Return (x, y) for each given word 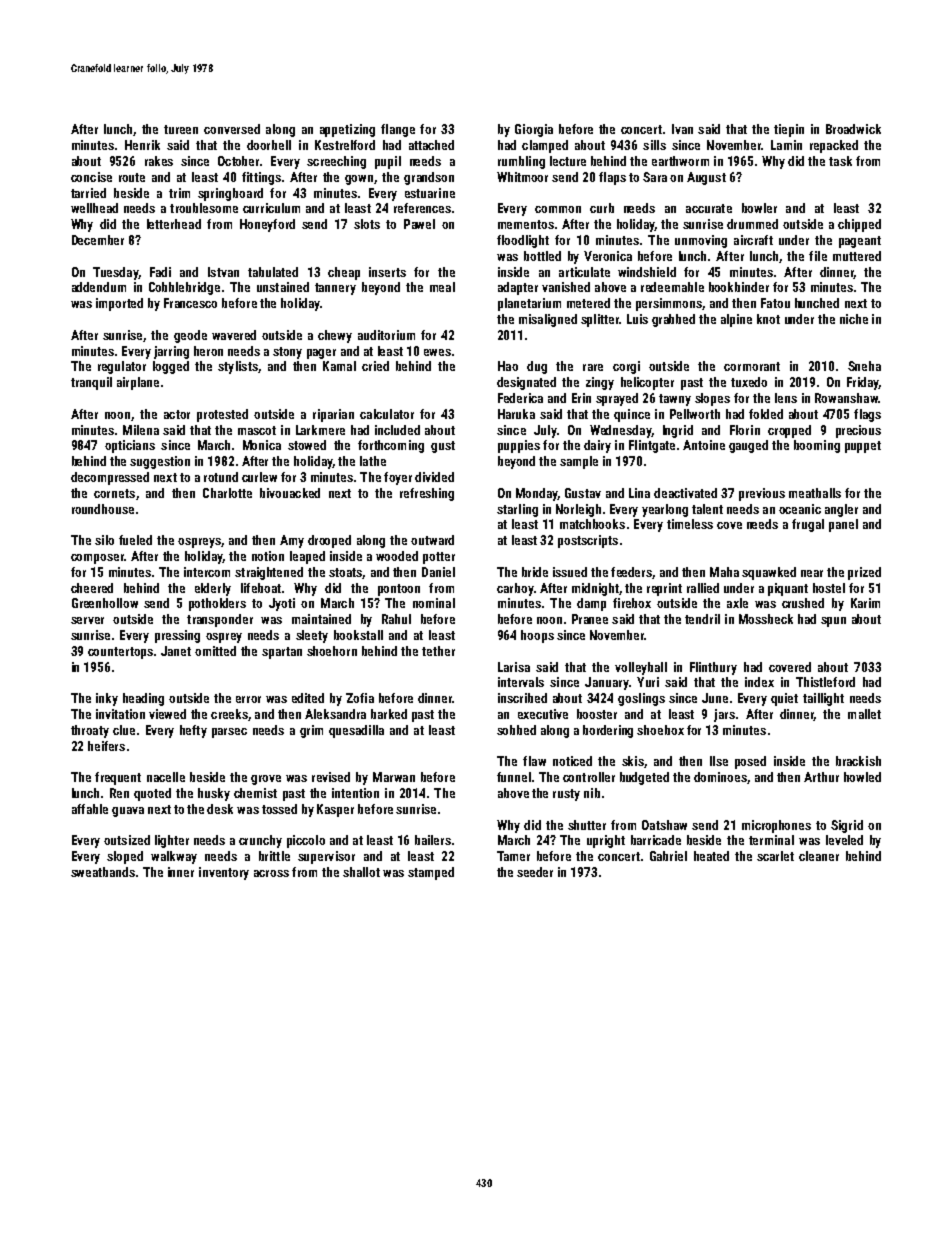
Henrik (142, 145)
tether (438, 651)
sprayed (617, 399)
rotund (221, 477)
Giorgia (534, 130)
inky (107, 699)
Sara (655, 177)
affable (90, 809)
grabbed (673, 320)
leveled (844, 840)
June (715, 698)
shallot (361, 872)
